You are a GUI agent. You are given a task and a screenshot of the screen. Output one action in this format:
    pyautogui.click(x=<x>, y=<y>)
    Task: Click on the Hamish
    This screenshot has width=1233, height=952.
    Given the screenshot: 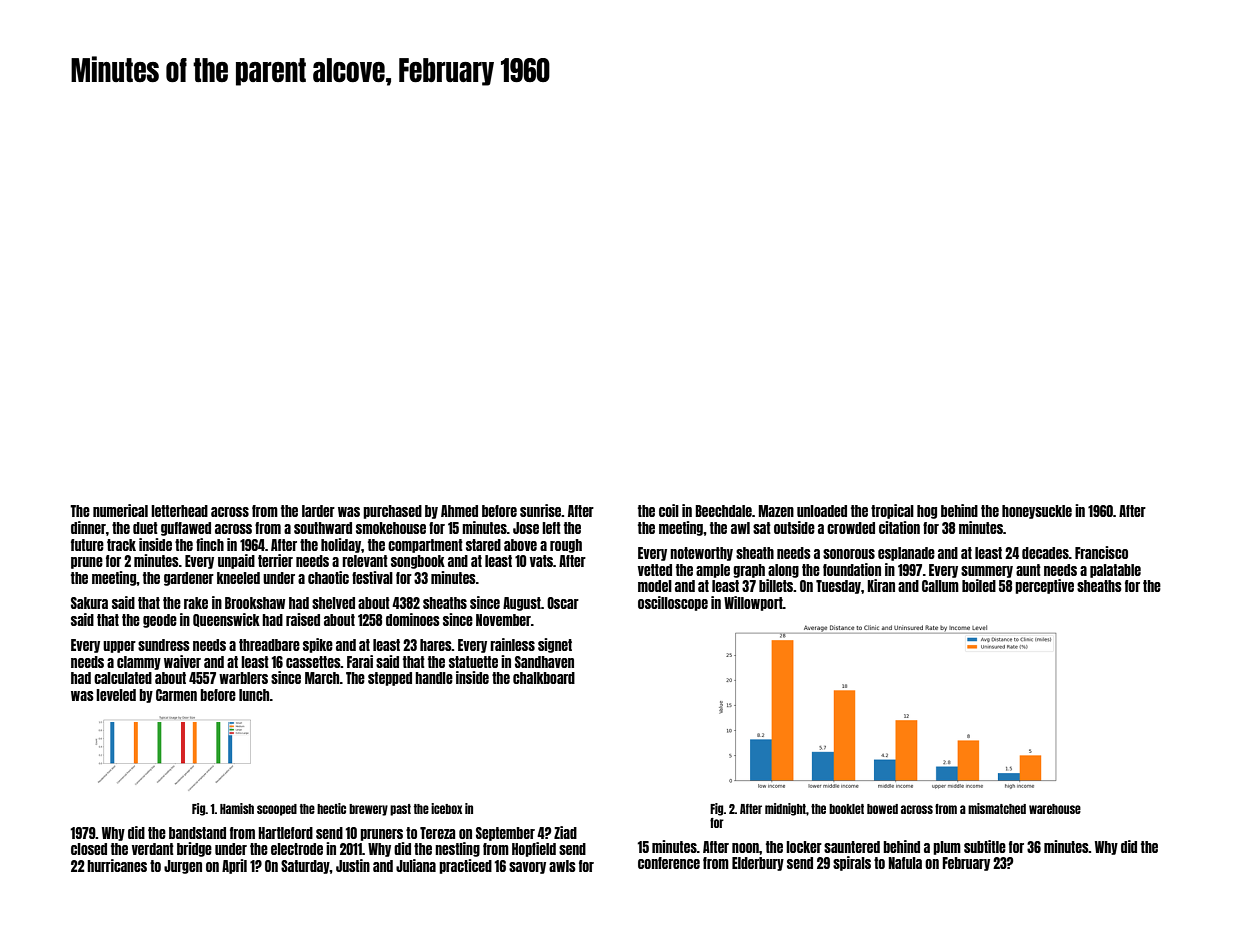 What is the action you would take?
    pyautogui.click(x=237, y=808)
